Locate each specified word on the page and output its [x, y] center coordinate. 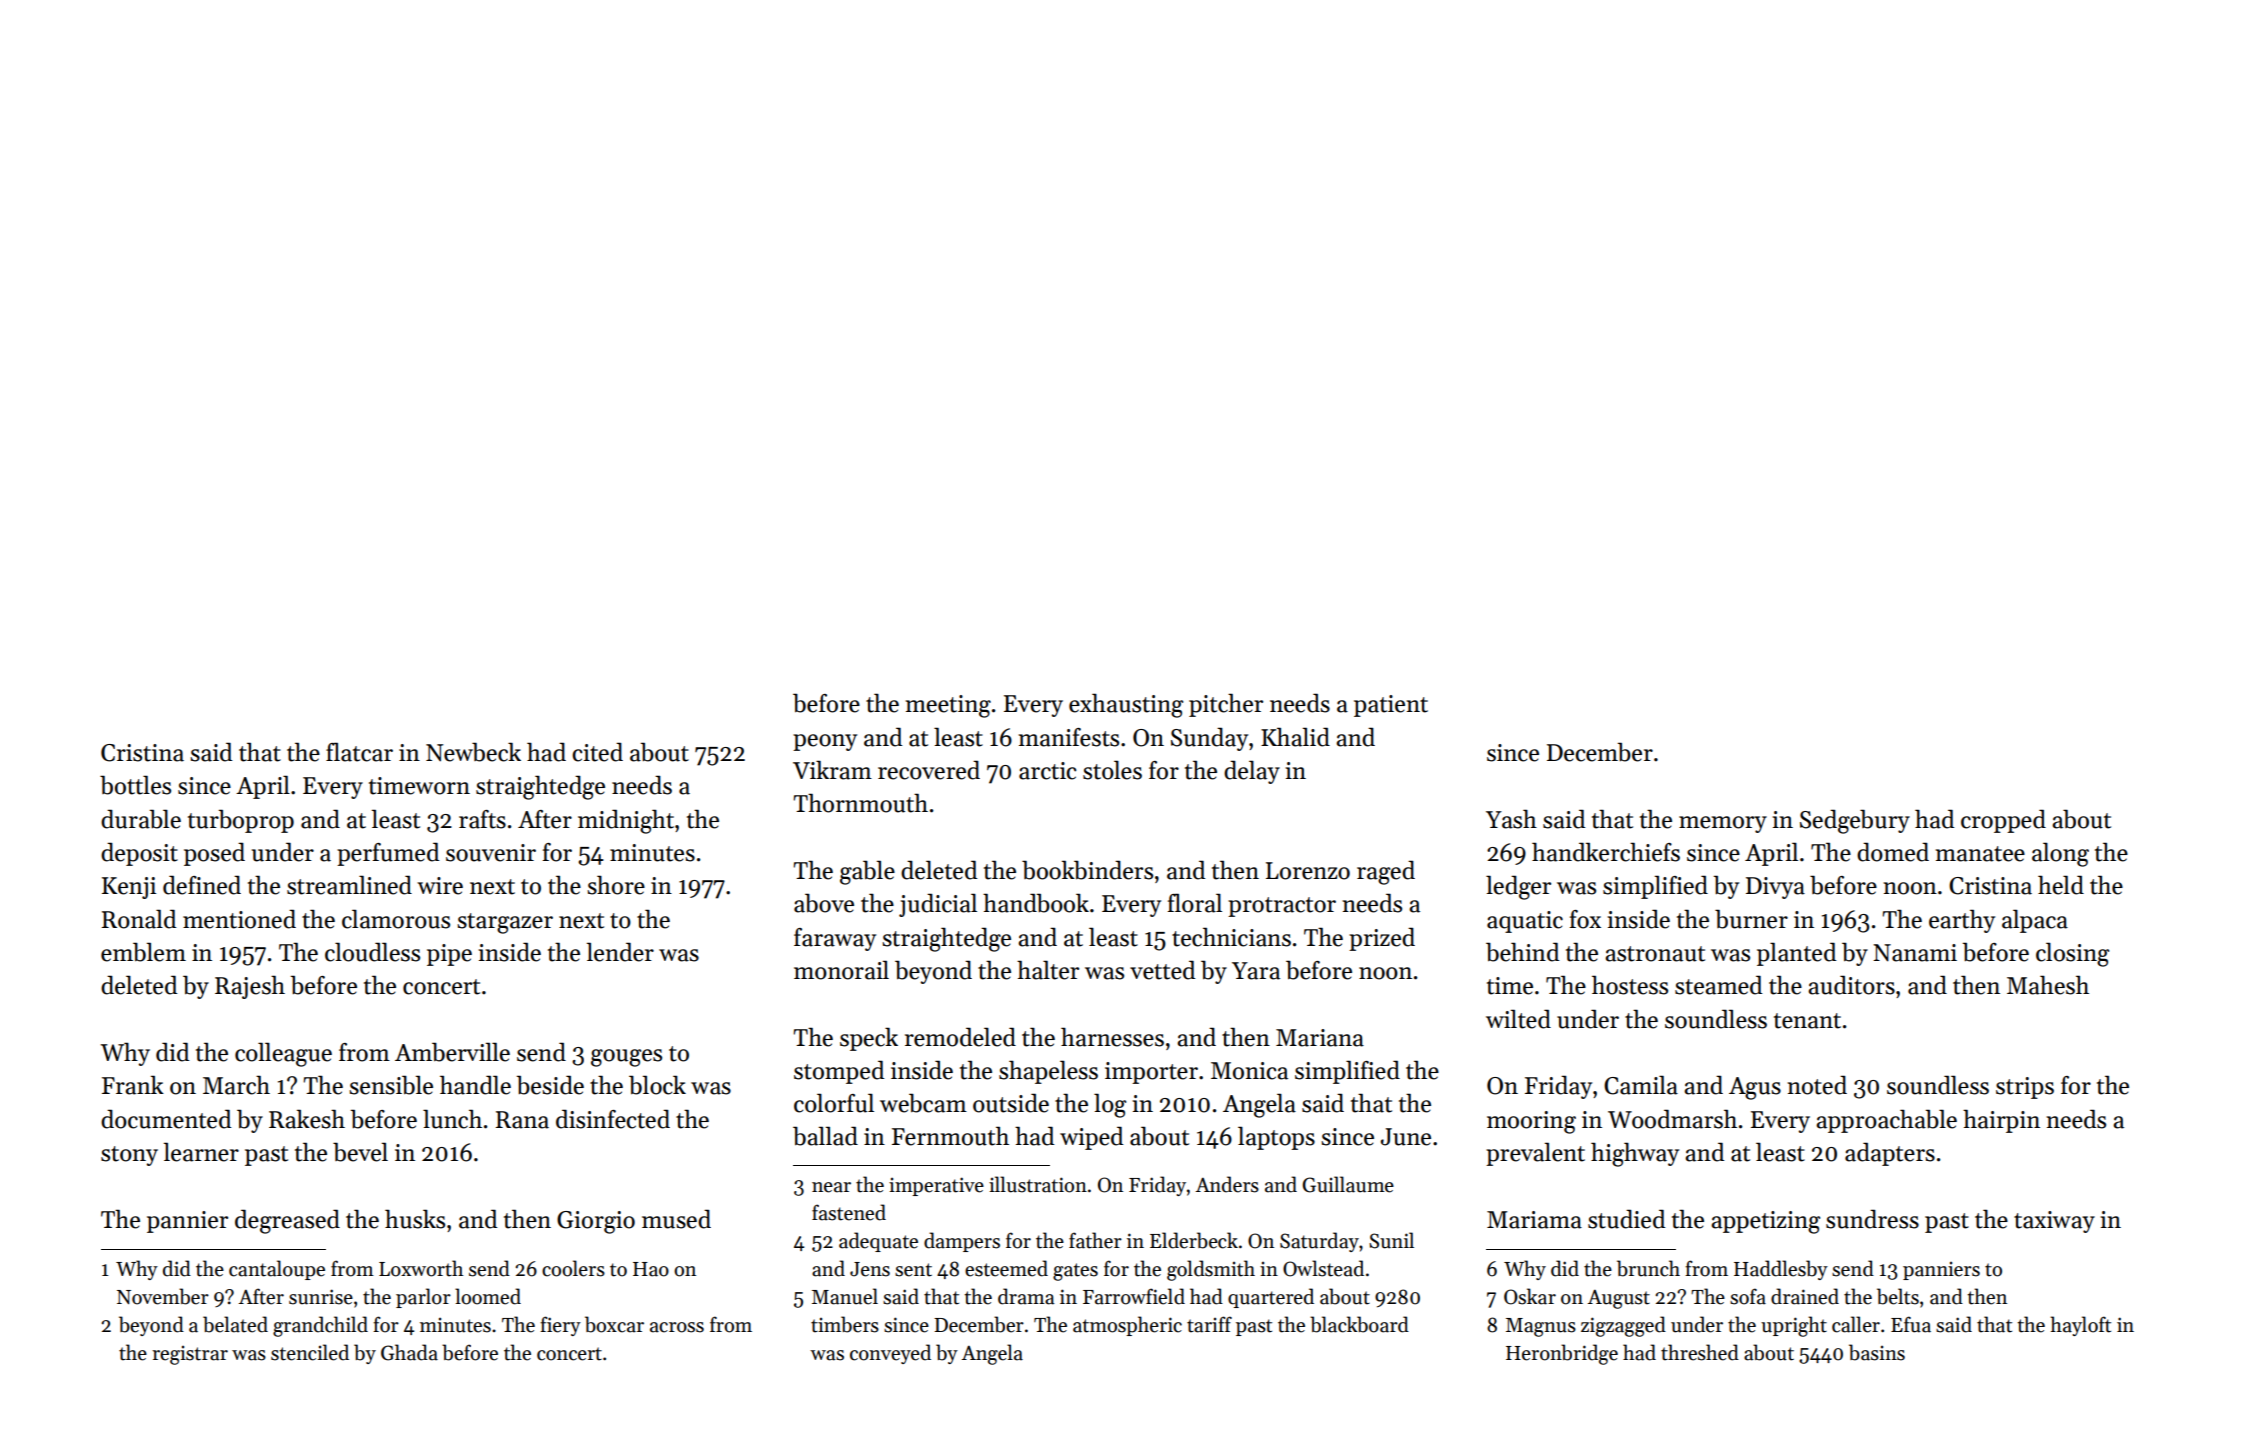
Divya [1775, 888]
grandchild [320, 1326]
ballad [825, 1136]
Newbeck [473, 752]
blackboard [1359, 1324]
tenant [1807, 1021]
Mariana [1320, 1038]
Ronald [139, 919]
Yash [1511, 819]
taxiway [2054, 1222]
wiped [1091, 1138]
